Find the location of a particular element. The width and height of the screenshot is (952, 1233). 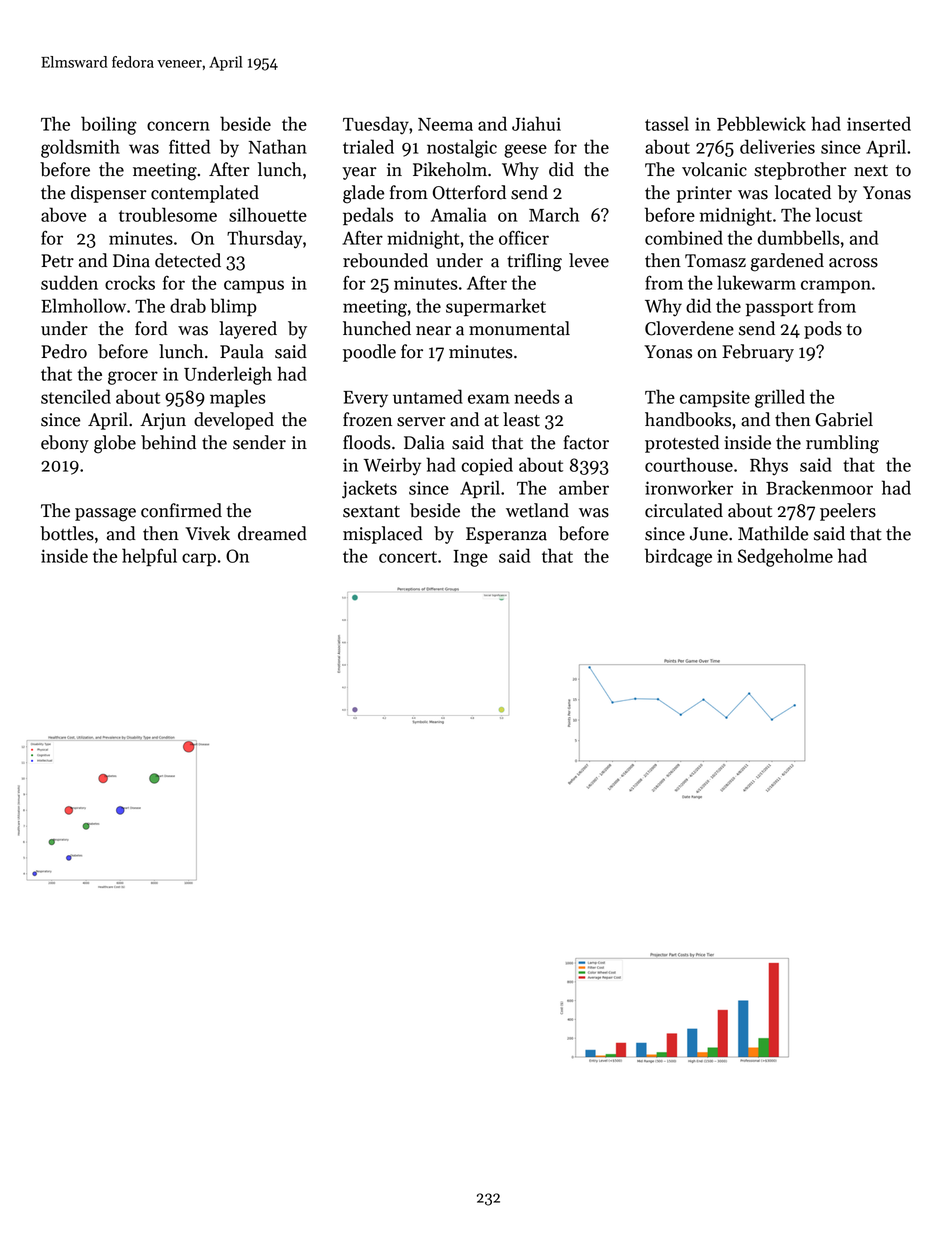

untamed is located at coordinates (428, 396).
